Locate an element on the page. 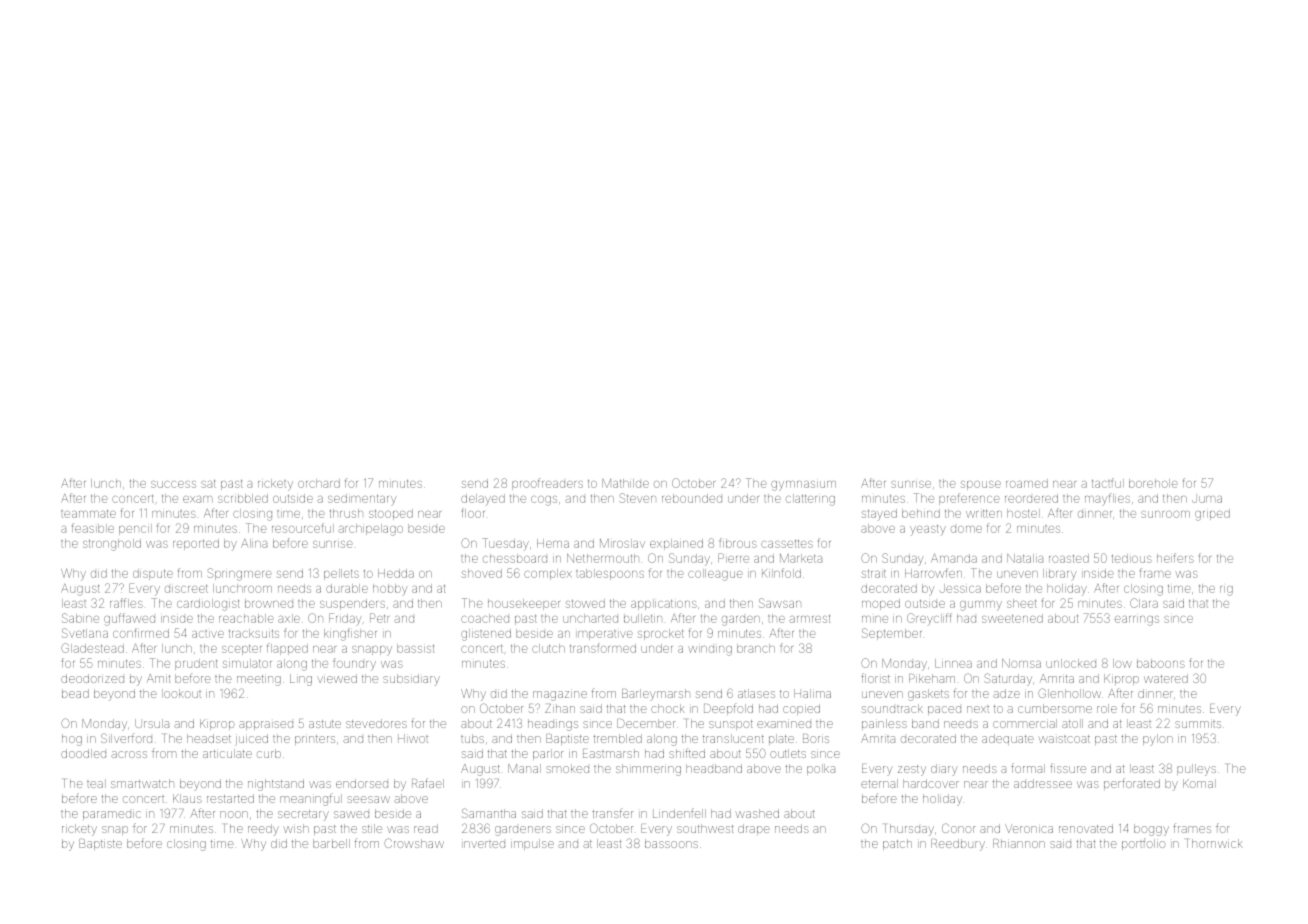 Image resolution: width=1308 pixels, height=924 pixels. hog is located at coordinates (72, 740).
